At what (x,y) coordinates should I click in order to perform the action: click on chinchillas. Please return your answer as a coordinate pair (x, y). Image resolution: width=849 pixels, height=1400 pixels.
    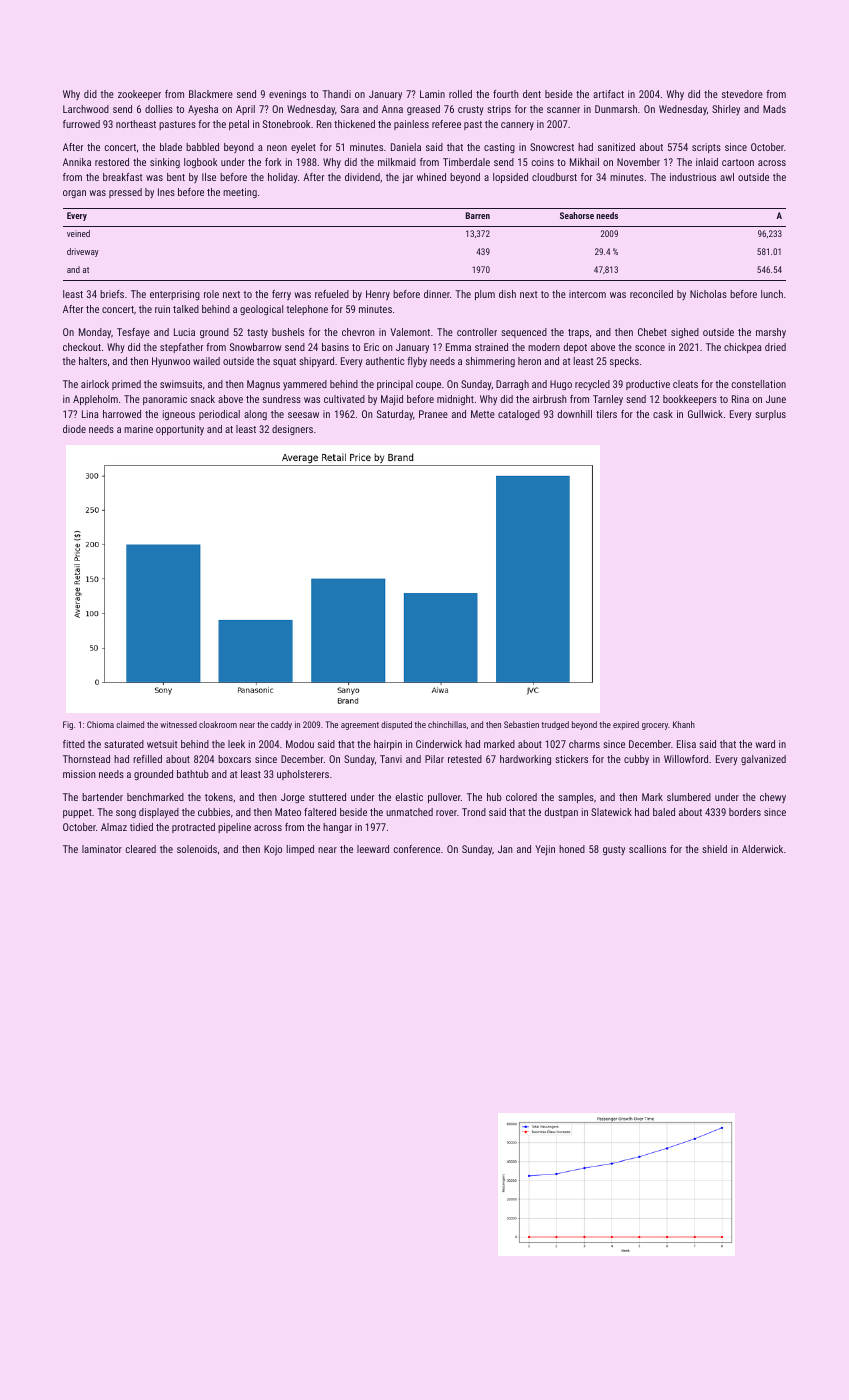
    Looking at the image, I should click on (447, 724).
